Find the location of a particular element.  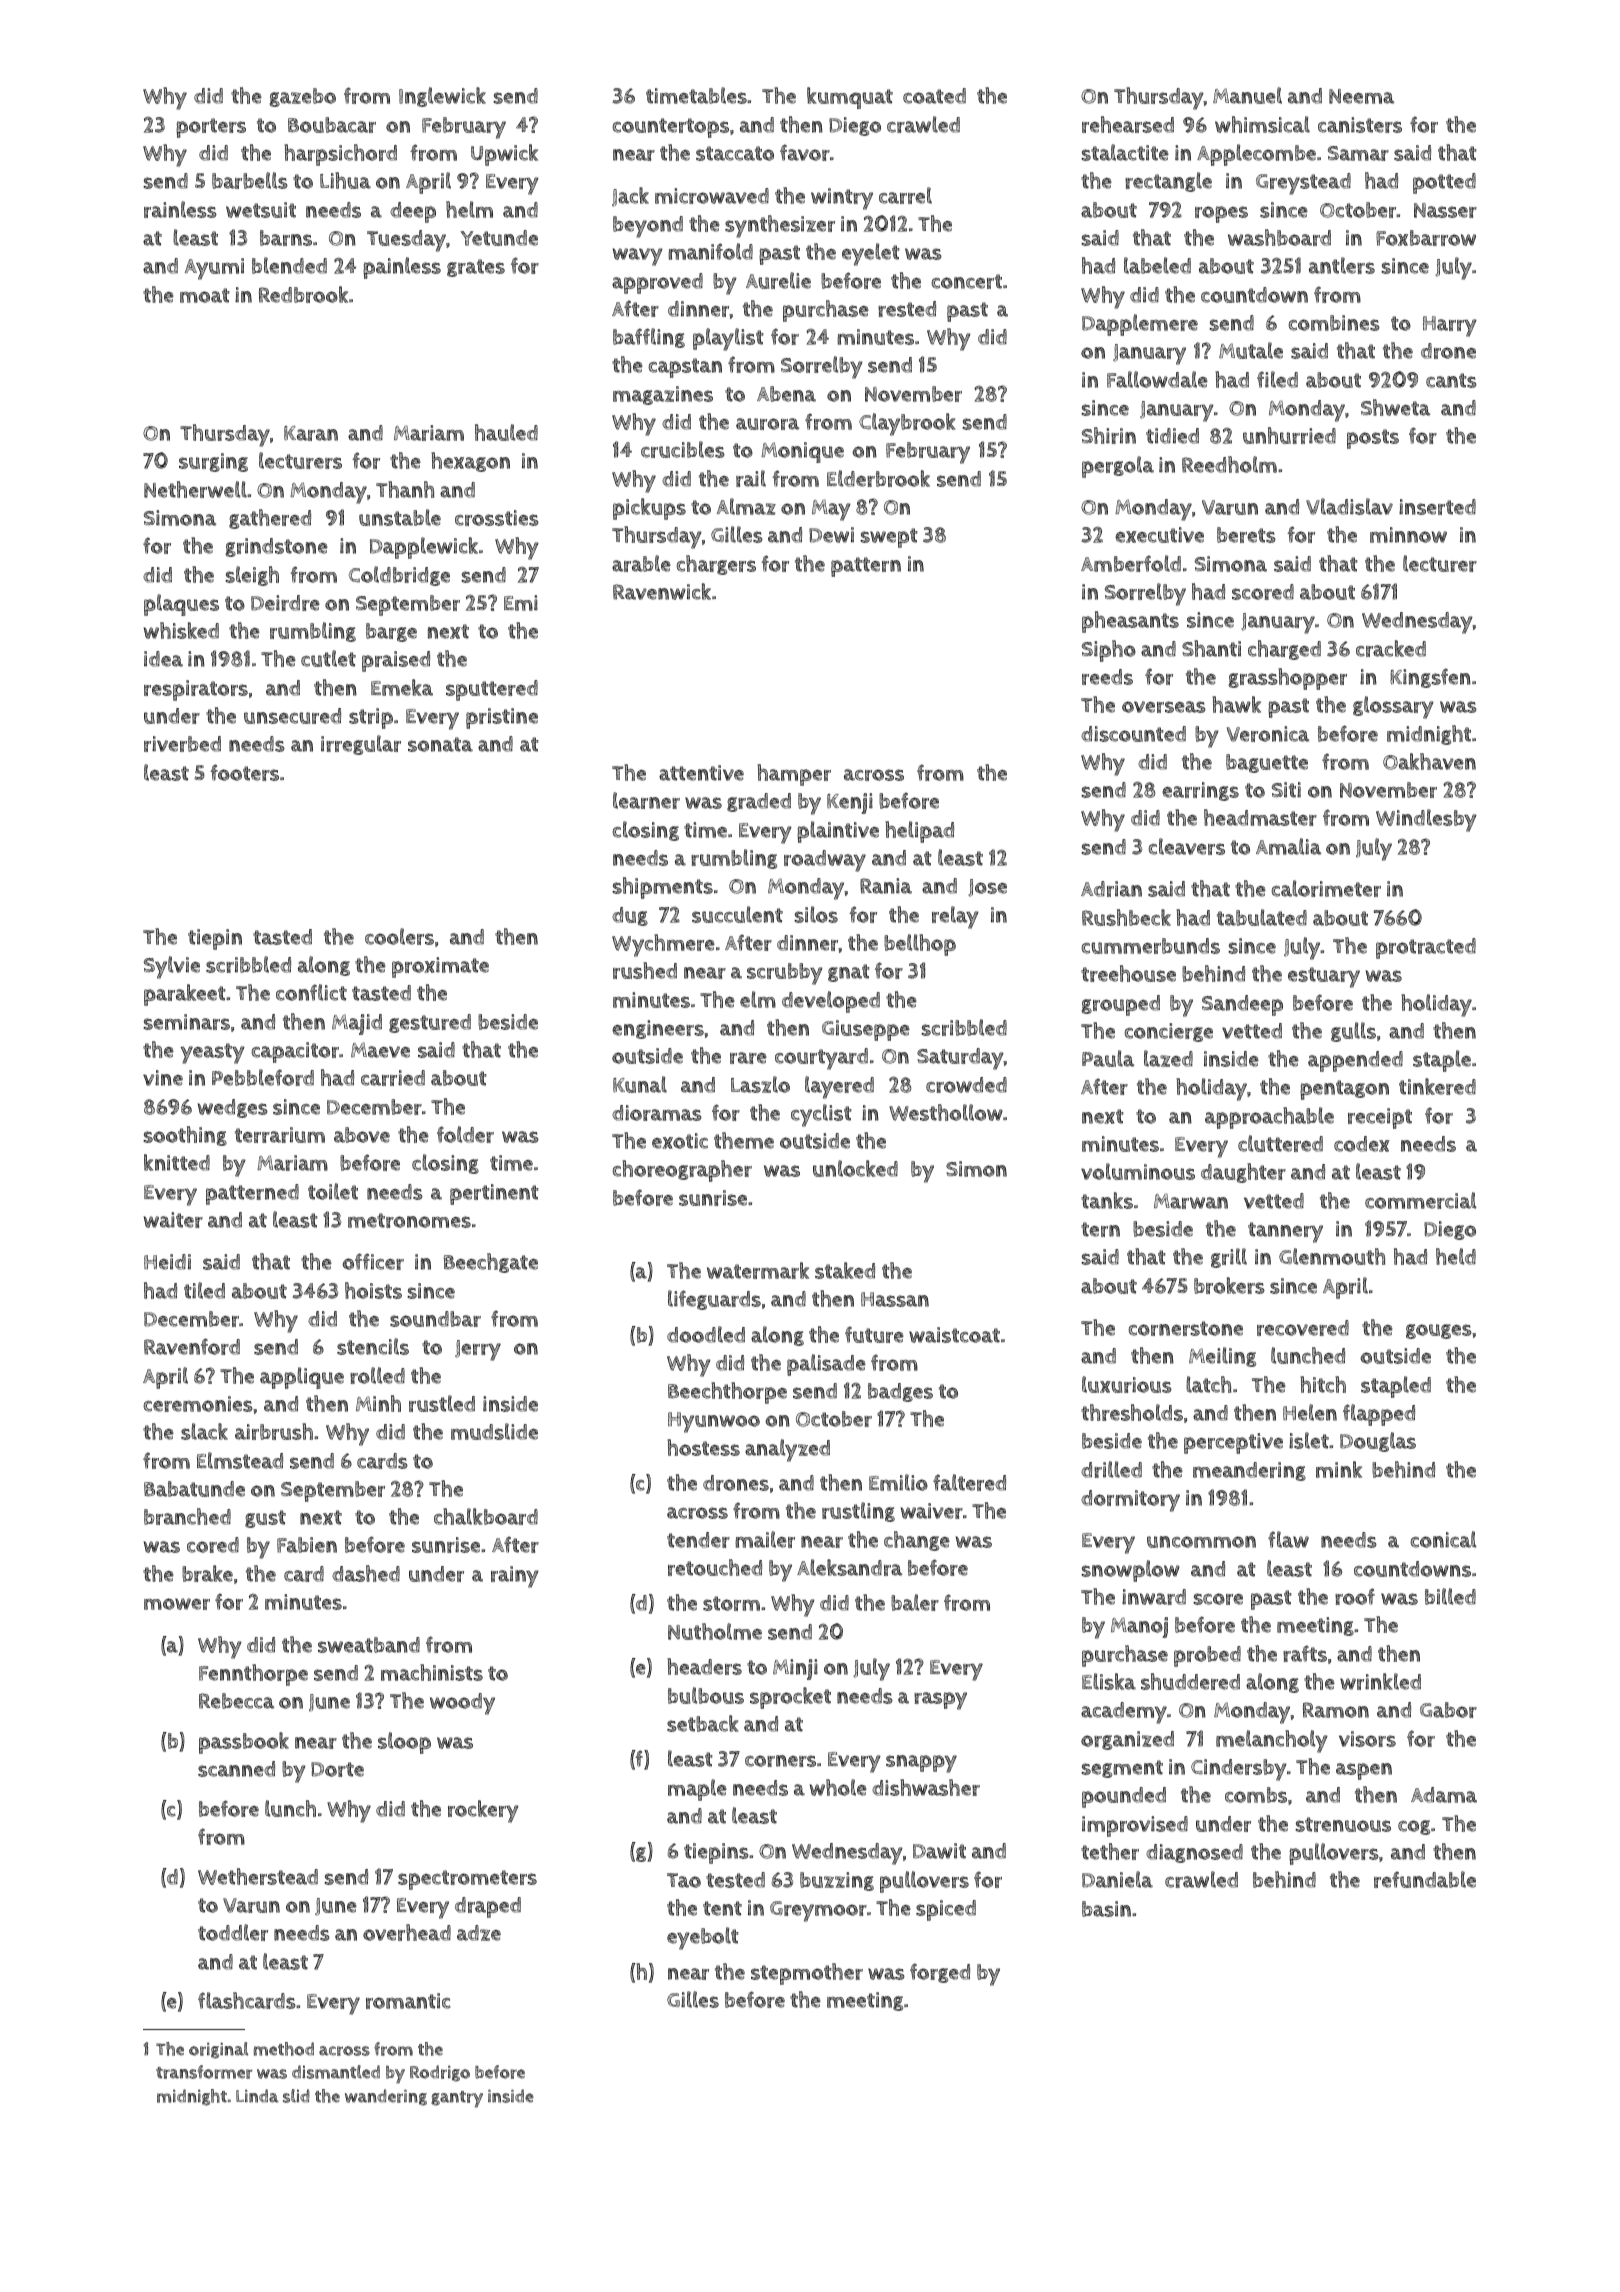

cants is located at coordinates (1451, 380).
